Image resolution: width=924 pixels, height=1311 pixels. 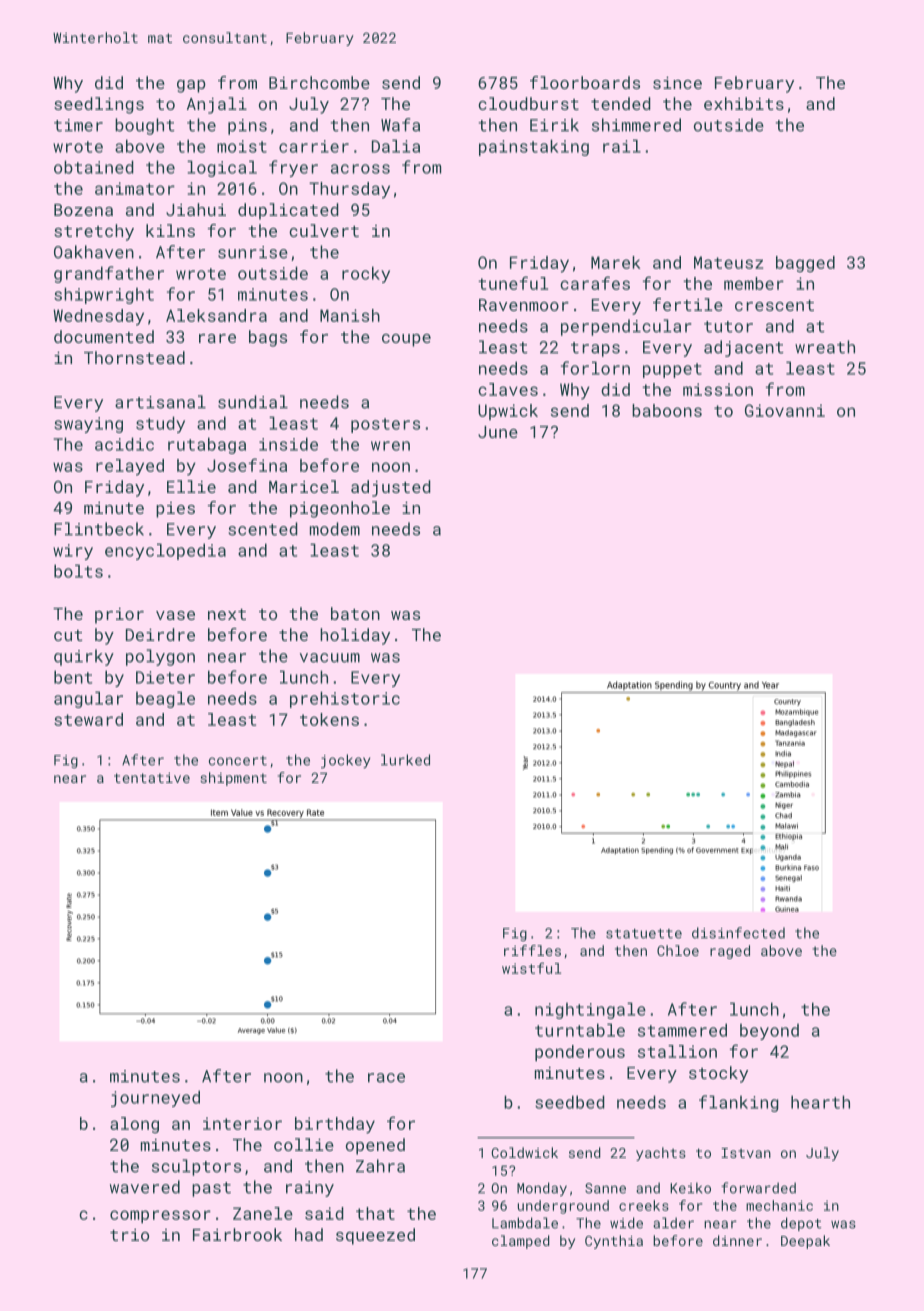 What do you see at coordinates (534, 147) in the page?
I see `painstaking` at bounding box center [534, 147].
